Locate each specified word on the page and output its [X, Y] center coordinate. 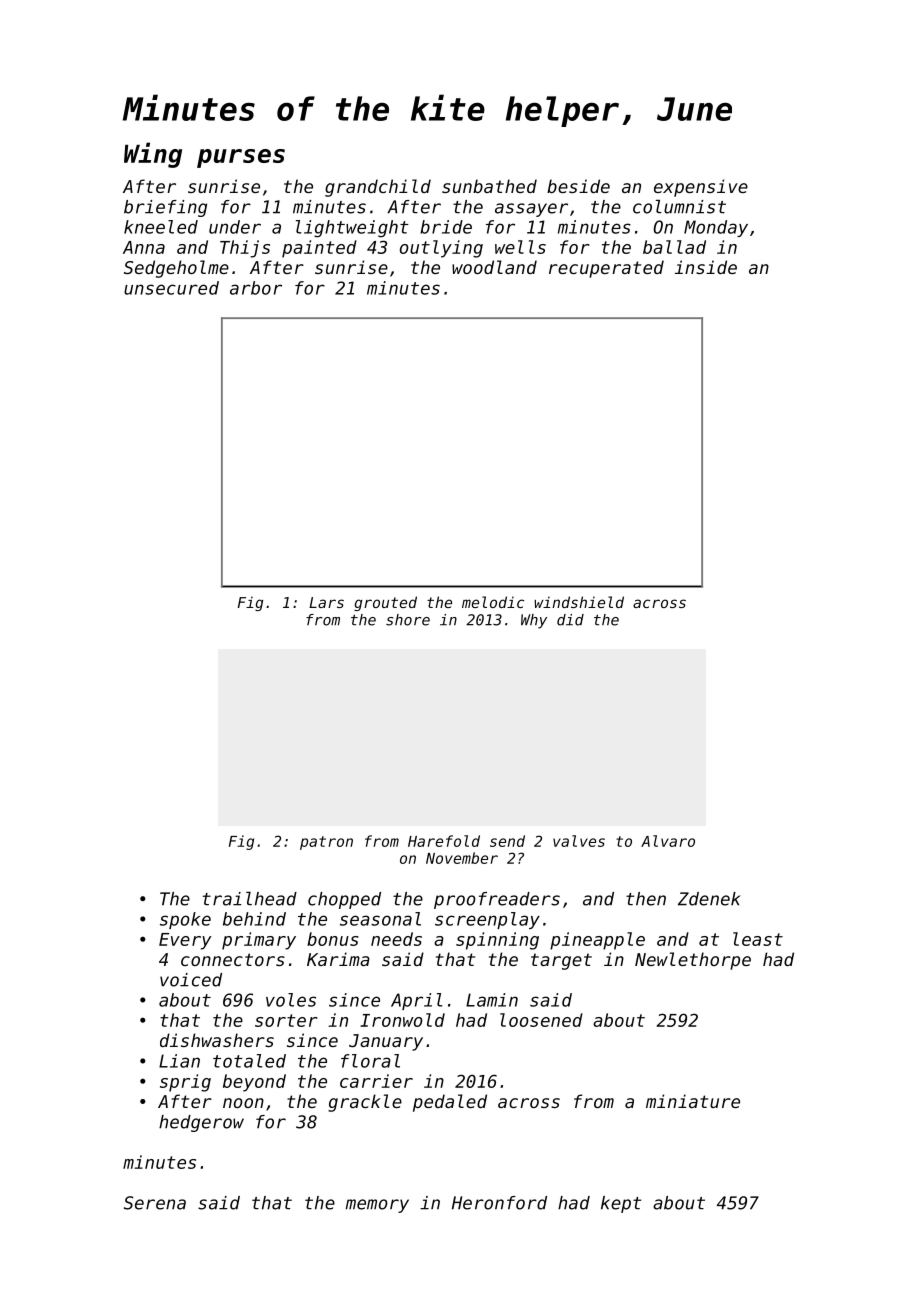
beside [578, 186]
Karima [338, 959]
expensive [701, 188]
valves [579, 841]
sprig [185, 1083]
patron [326, 843]
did [570, 620]
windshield [579, 602]
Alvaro [668, 841]
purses [241, 158]
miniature [693, 1101]
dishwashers [217, 1040]
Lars [326, 602]
